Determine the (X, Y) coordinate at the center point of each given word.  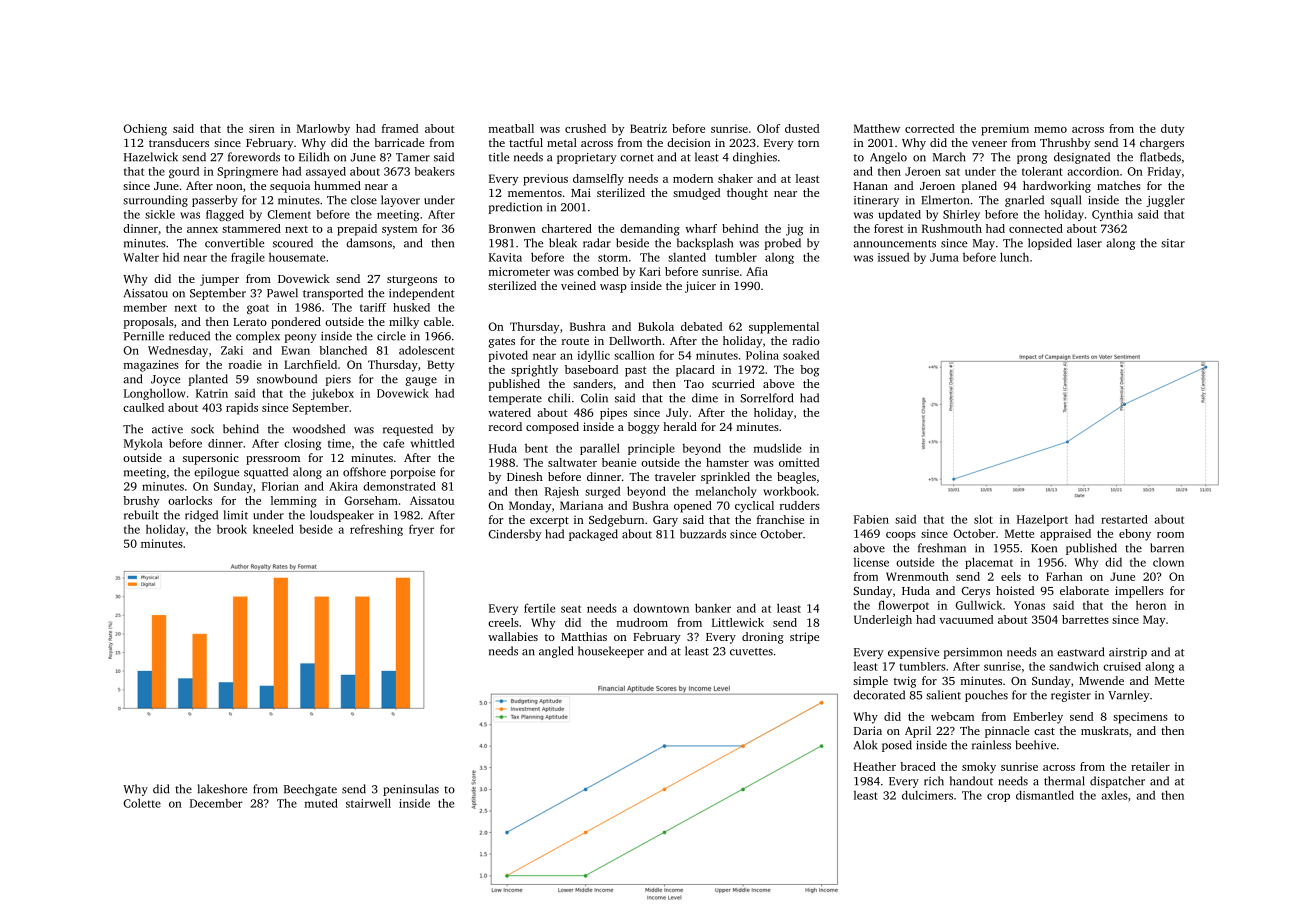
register (1071, 696)
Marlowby (323, 130)
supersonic (211, 459)
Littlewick (738, 622)
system (399, 230)
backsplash (705, 244)
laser (1089, 243)
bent (536, 448)
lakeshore (222, 789)
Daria (868, 730)
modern (693, 178)
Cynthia (1112, 215)
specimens (1140, 718)
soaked (801, 355)
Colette (142, 803)
